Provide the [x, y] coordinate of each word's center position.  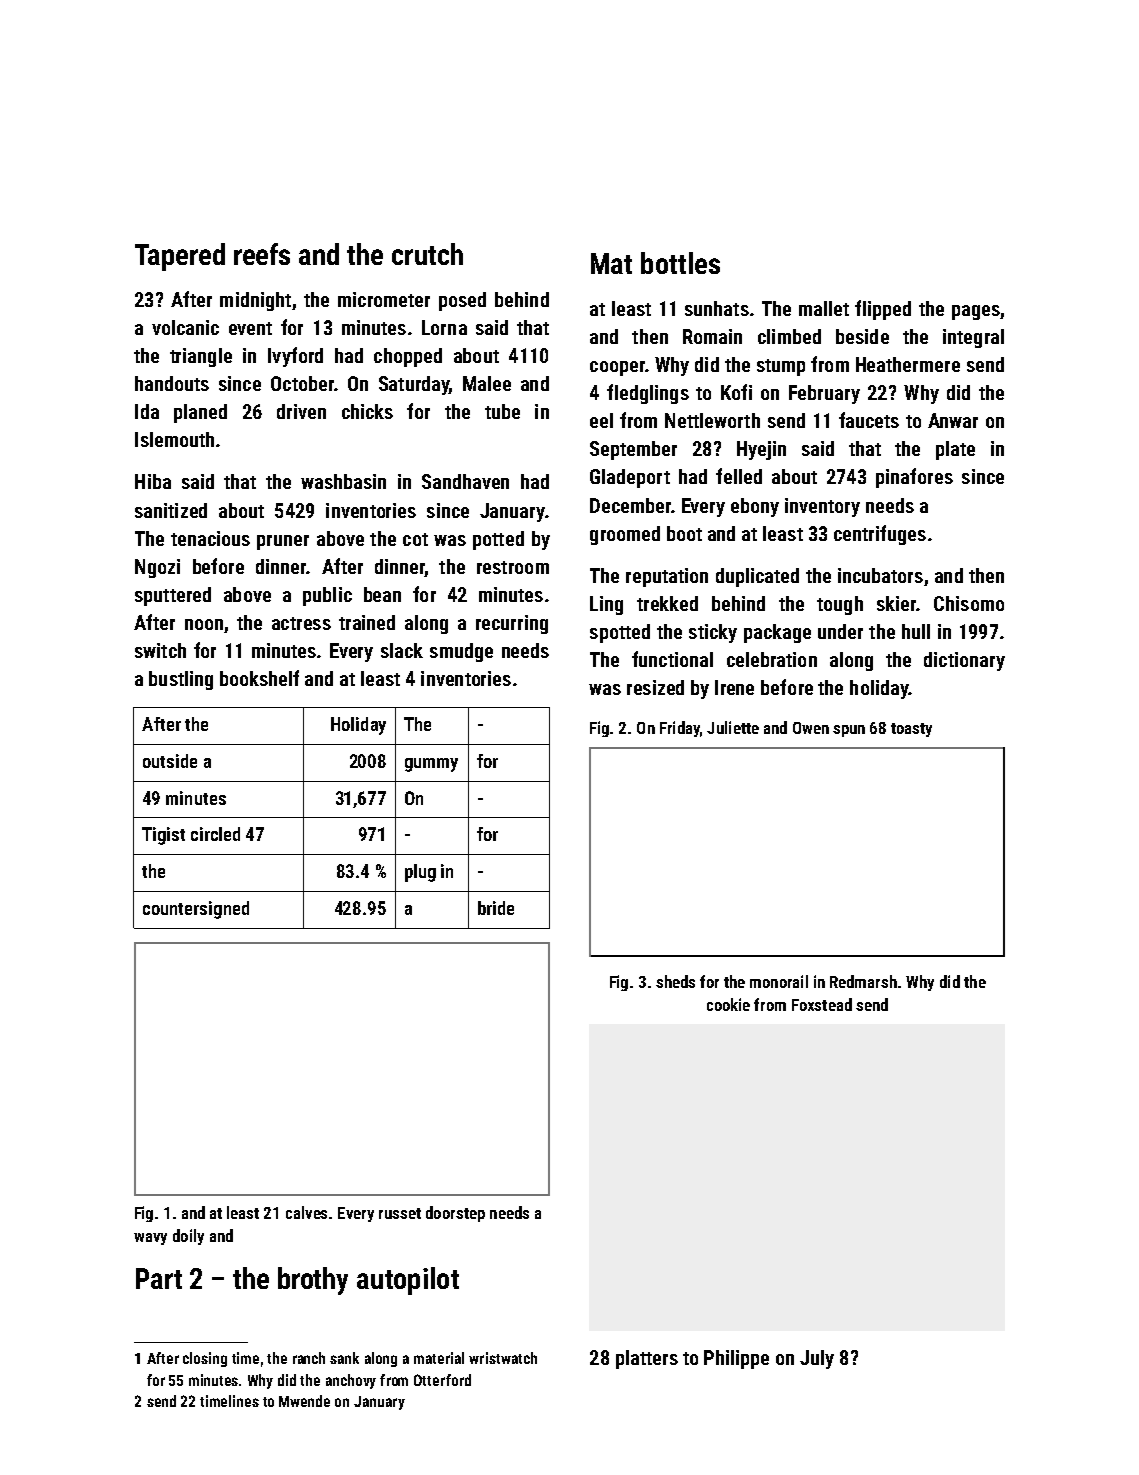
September [633, 450]
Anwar [953, 420]
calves [306, 1212]
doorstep [455, 1214]
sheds [675, 981]
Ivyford [295, 357]
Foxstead [822, 1004]
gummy [431, 765]
